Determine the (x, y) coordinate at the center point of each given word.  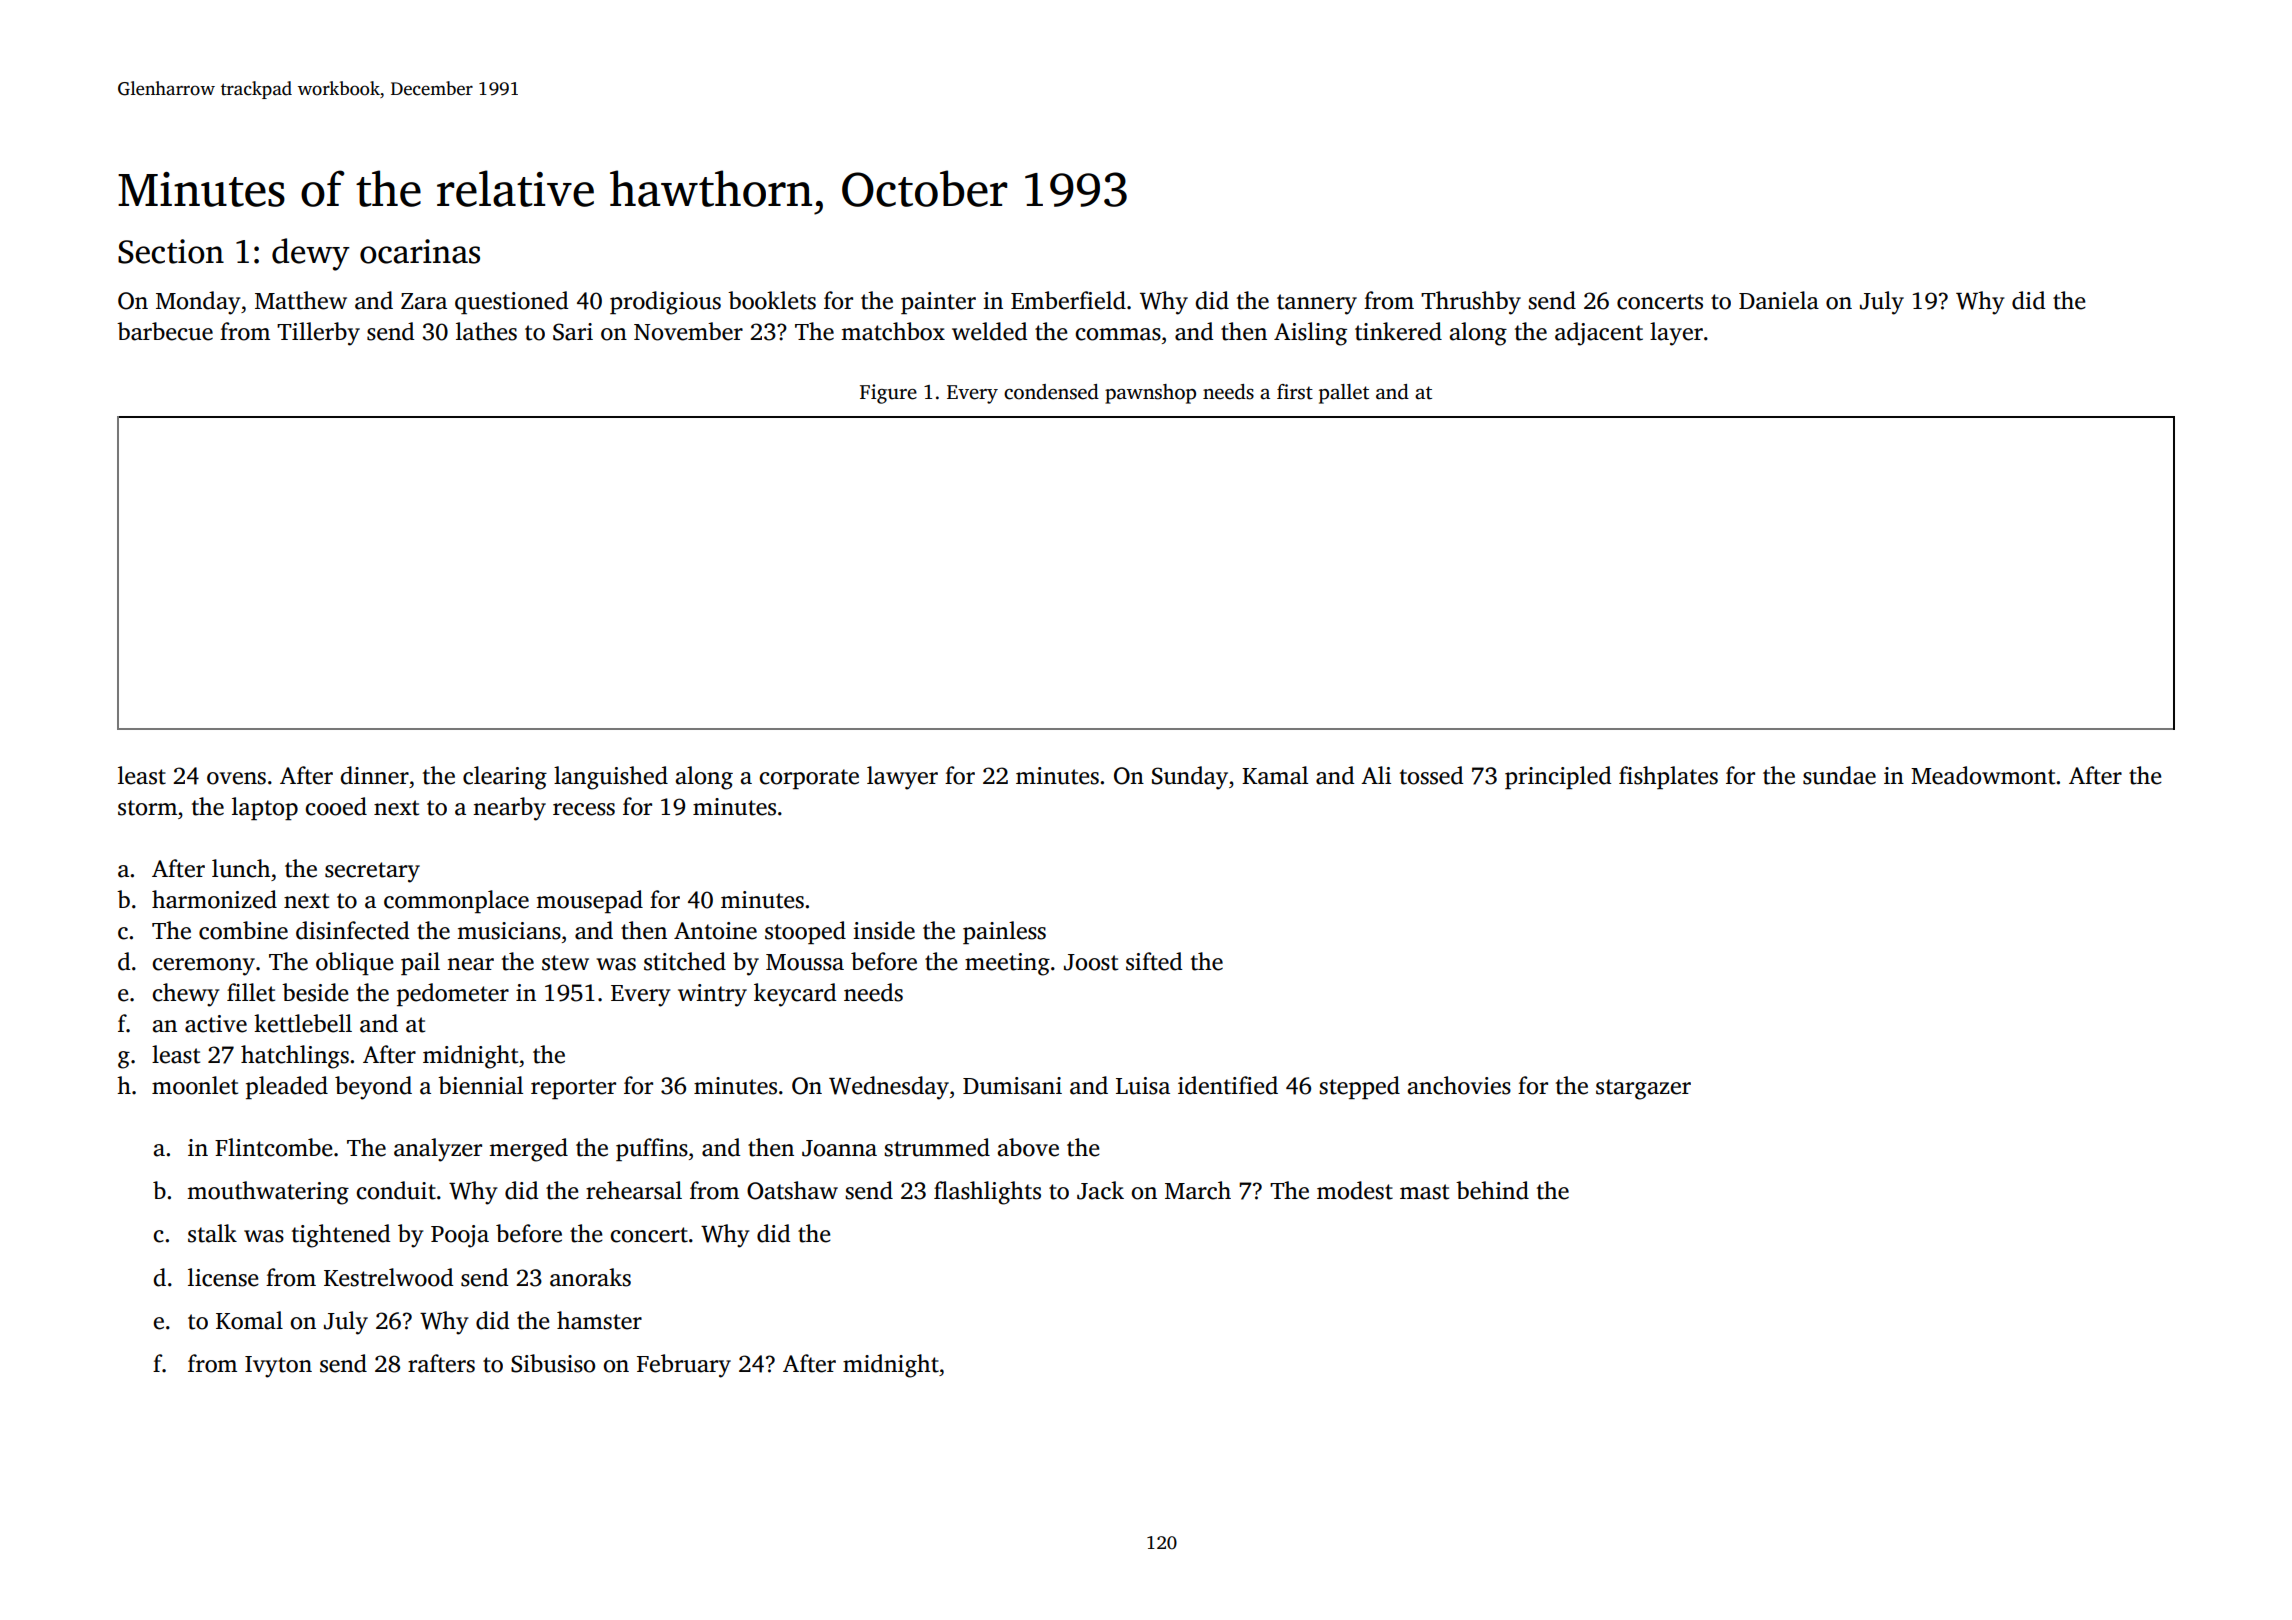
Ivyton (278, 1367)
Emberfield (1068, 300)
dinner (374, 775)
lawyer (902, 778)
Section (171, 251)
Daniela (1779, 300)
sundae (1839, 775)
